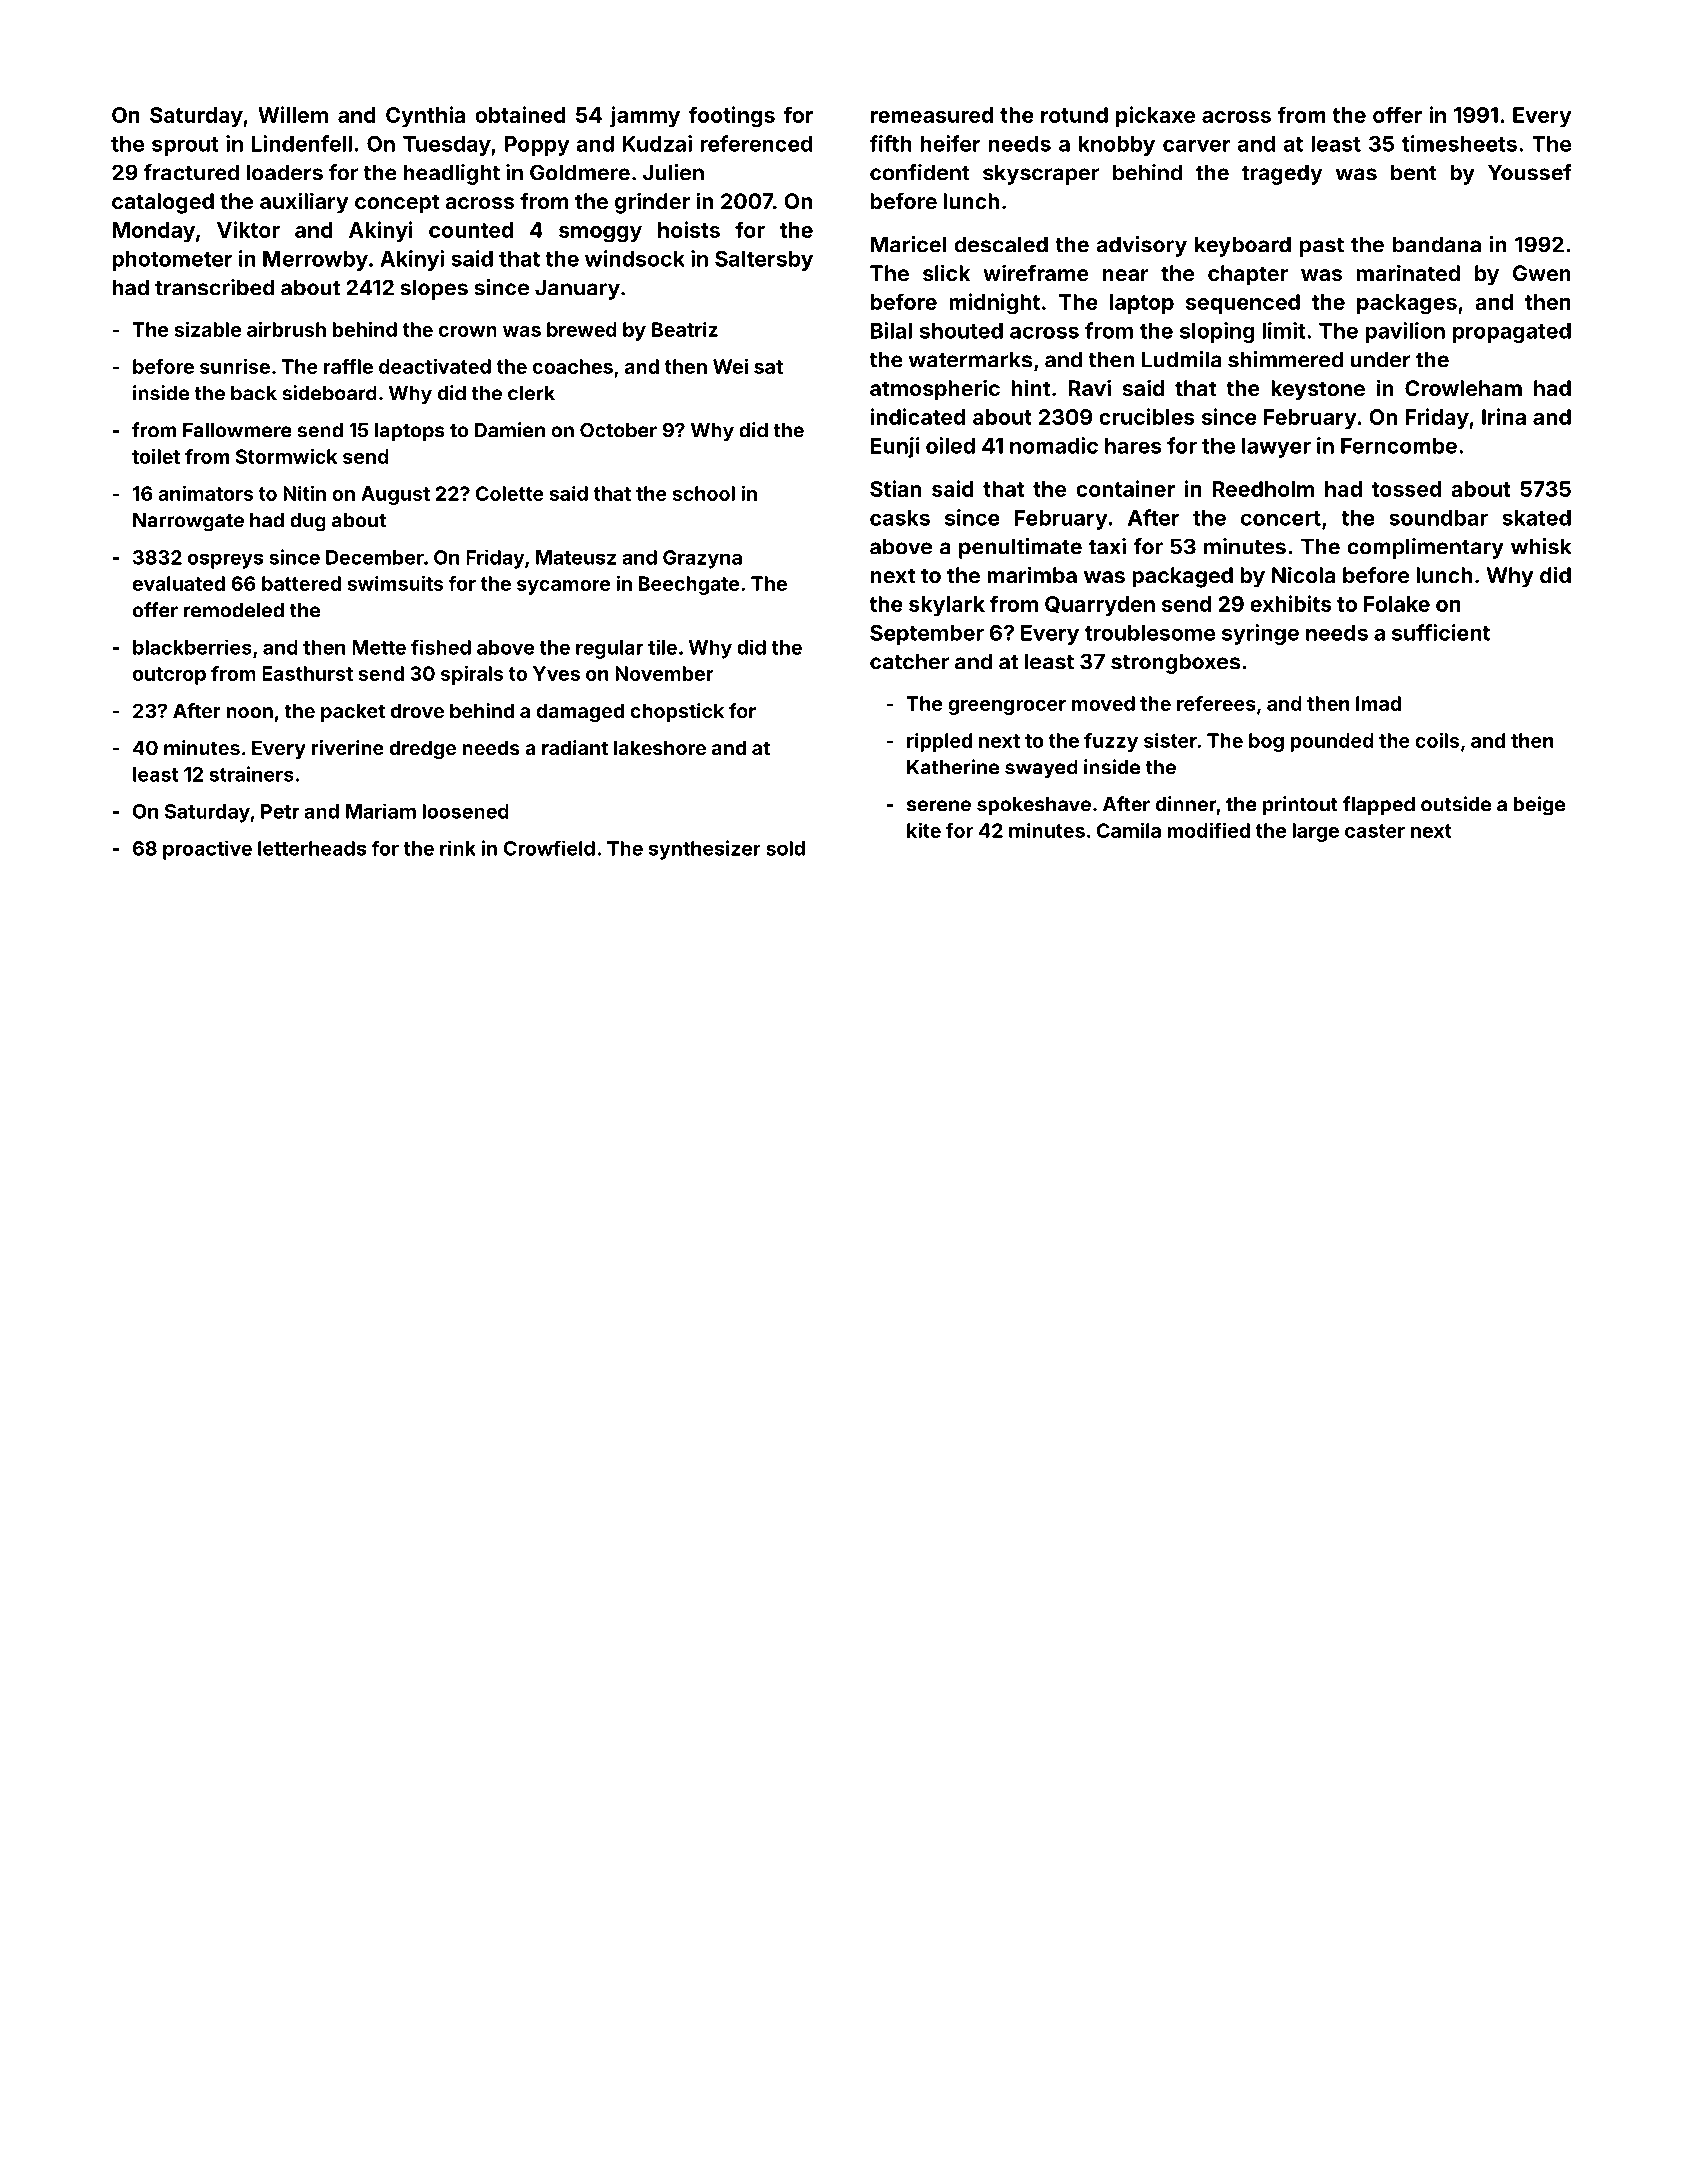 The width and height of the screenshot is (1683, 2178). I want to click on catcher, so click(909, 661).
